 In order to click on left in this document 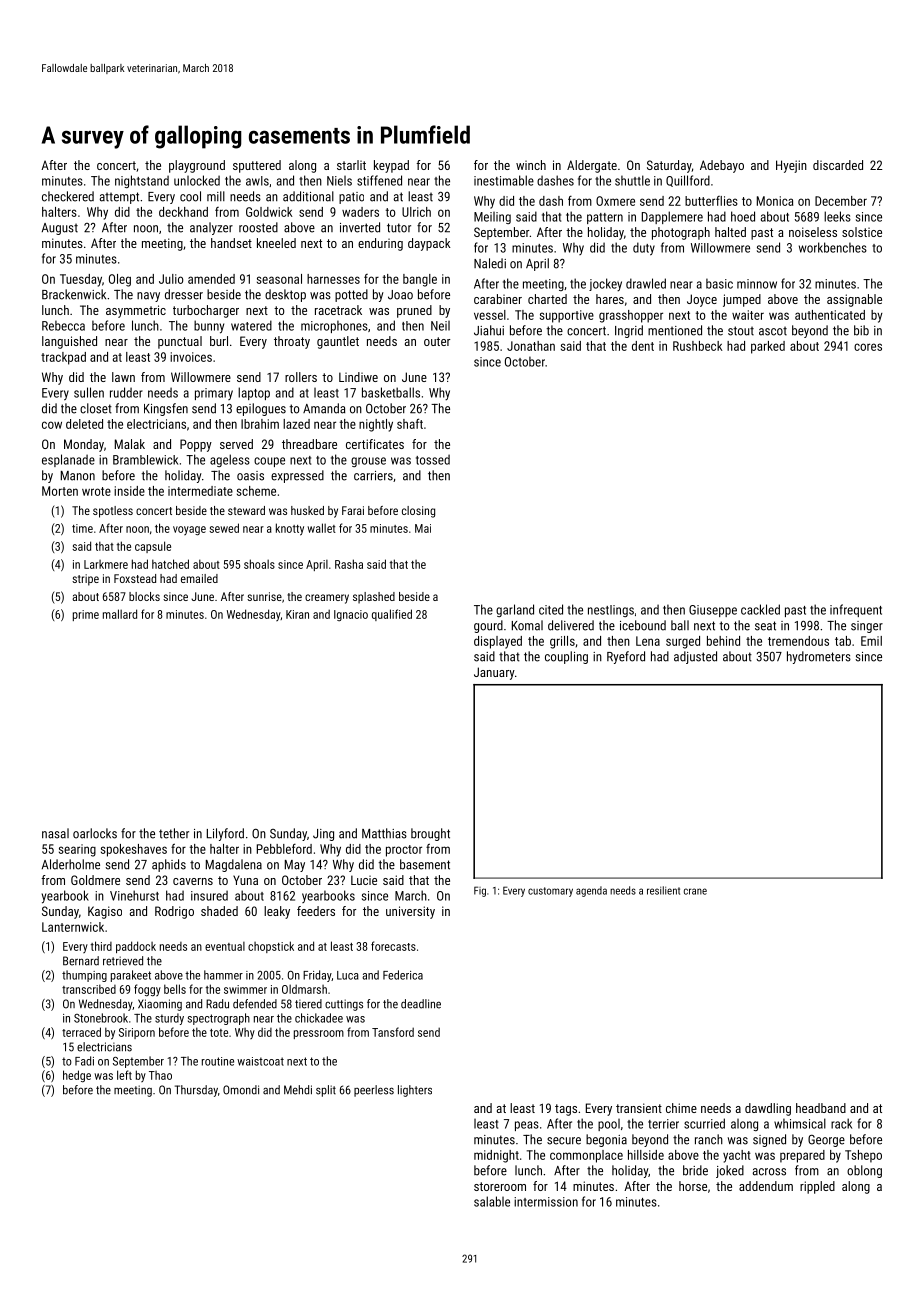, I will do `click(124, 1075)`.
